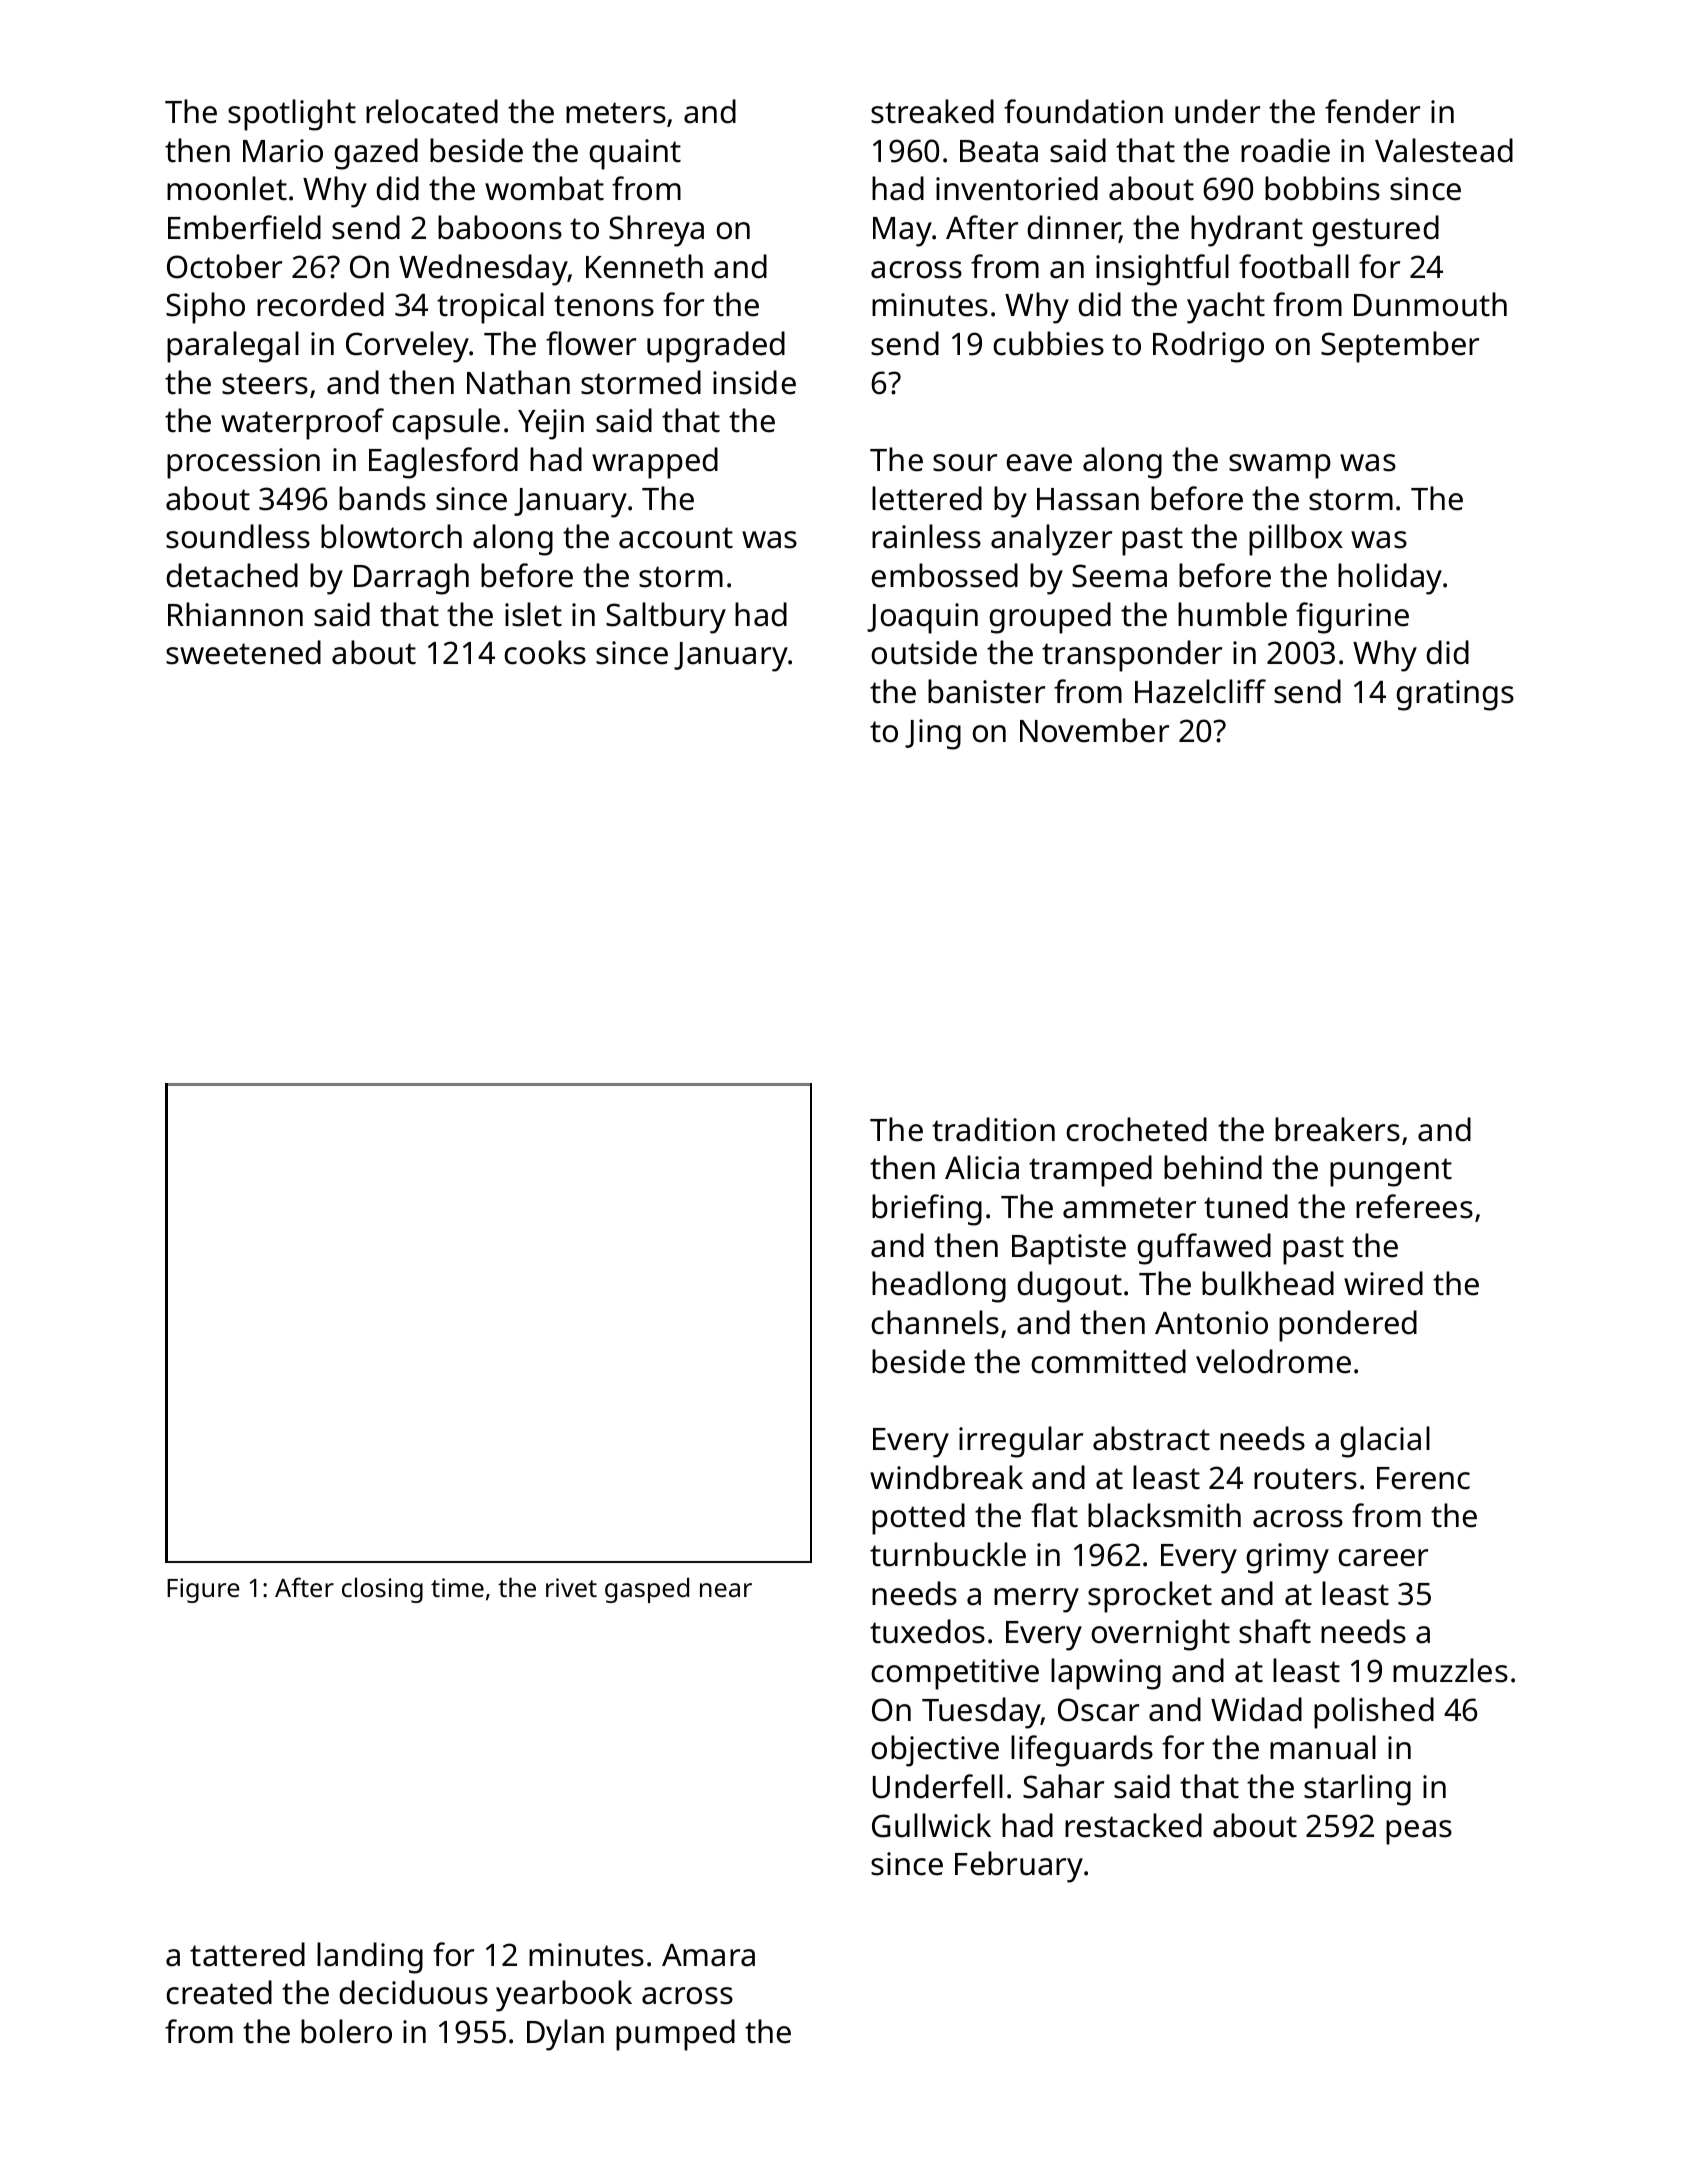 This image has height=2178, width=1683. I want to click on gratings, so click(1455, 695).
